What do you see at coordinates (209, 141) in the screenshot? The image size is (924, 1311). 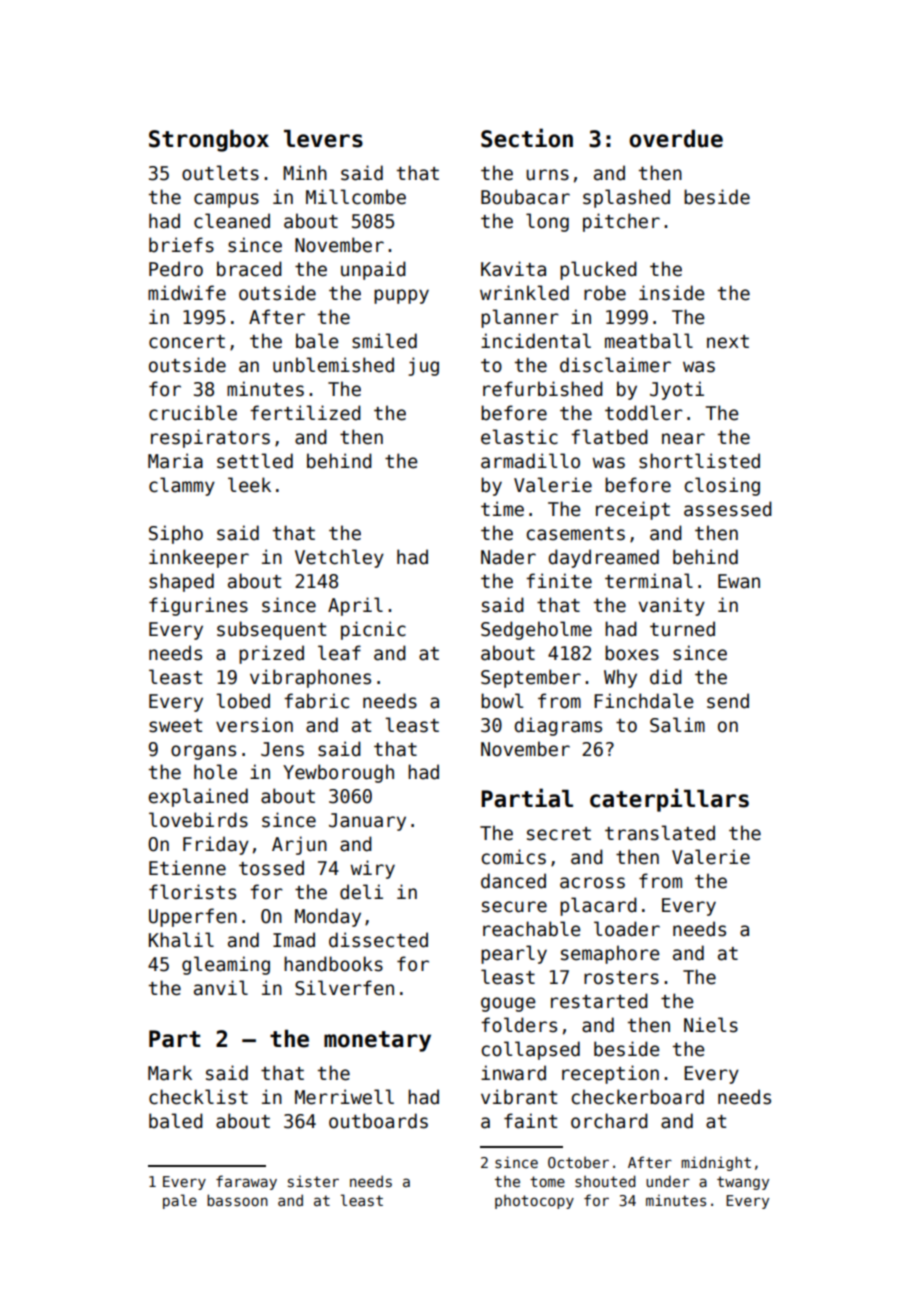 I see `Strongbox` at bounding box center [209, 141].
